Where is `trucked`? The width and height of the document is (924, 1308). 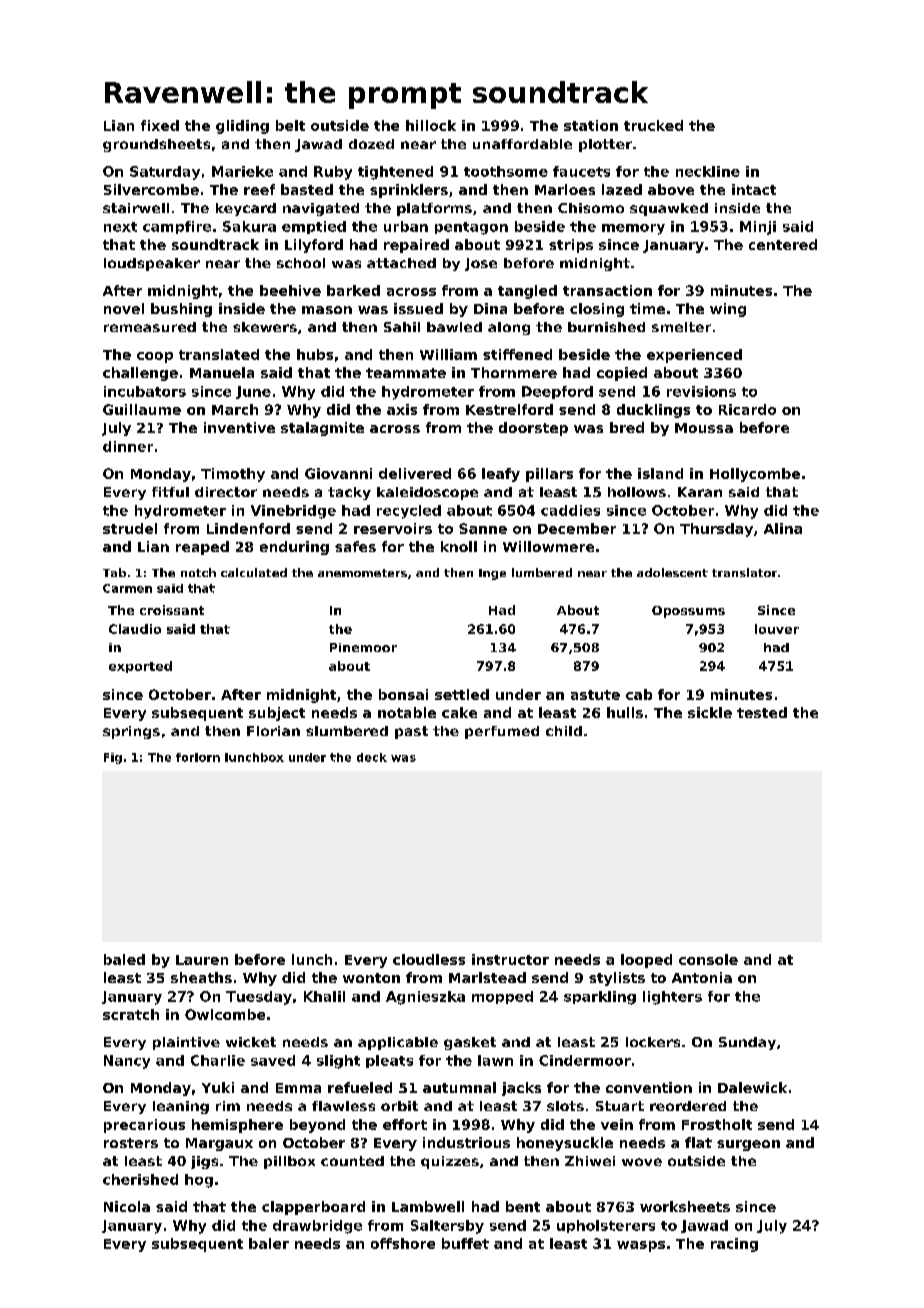 trucked is located at coordinates (653, 125).
